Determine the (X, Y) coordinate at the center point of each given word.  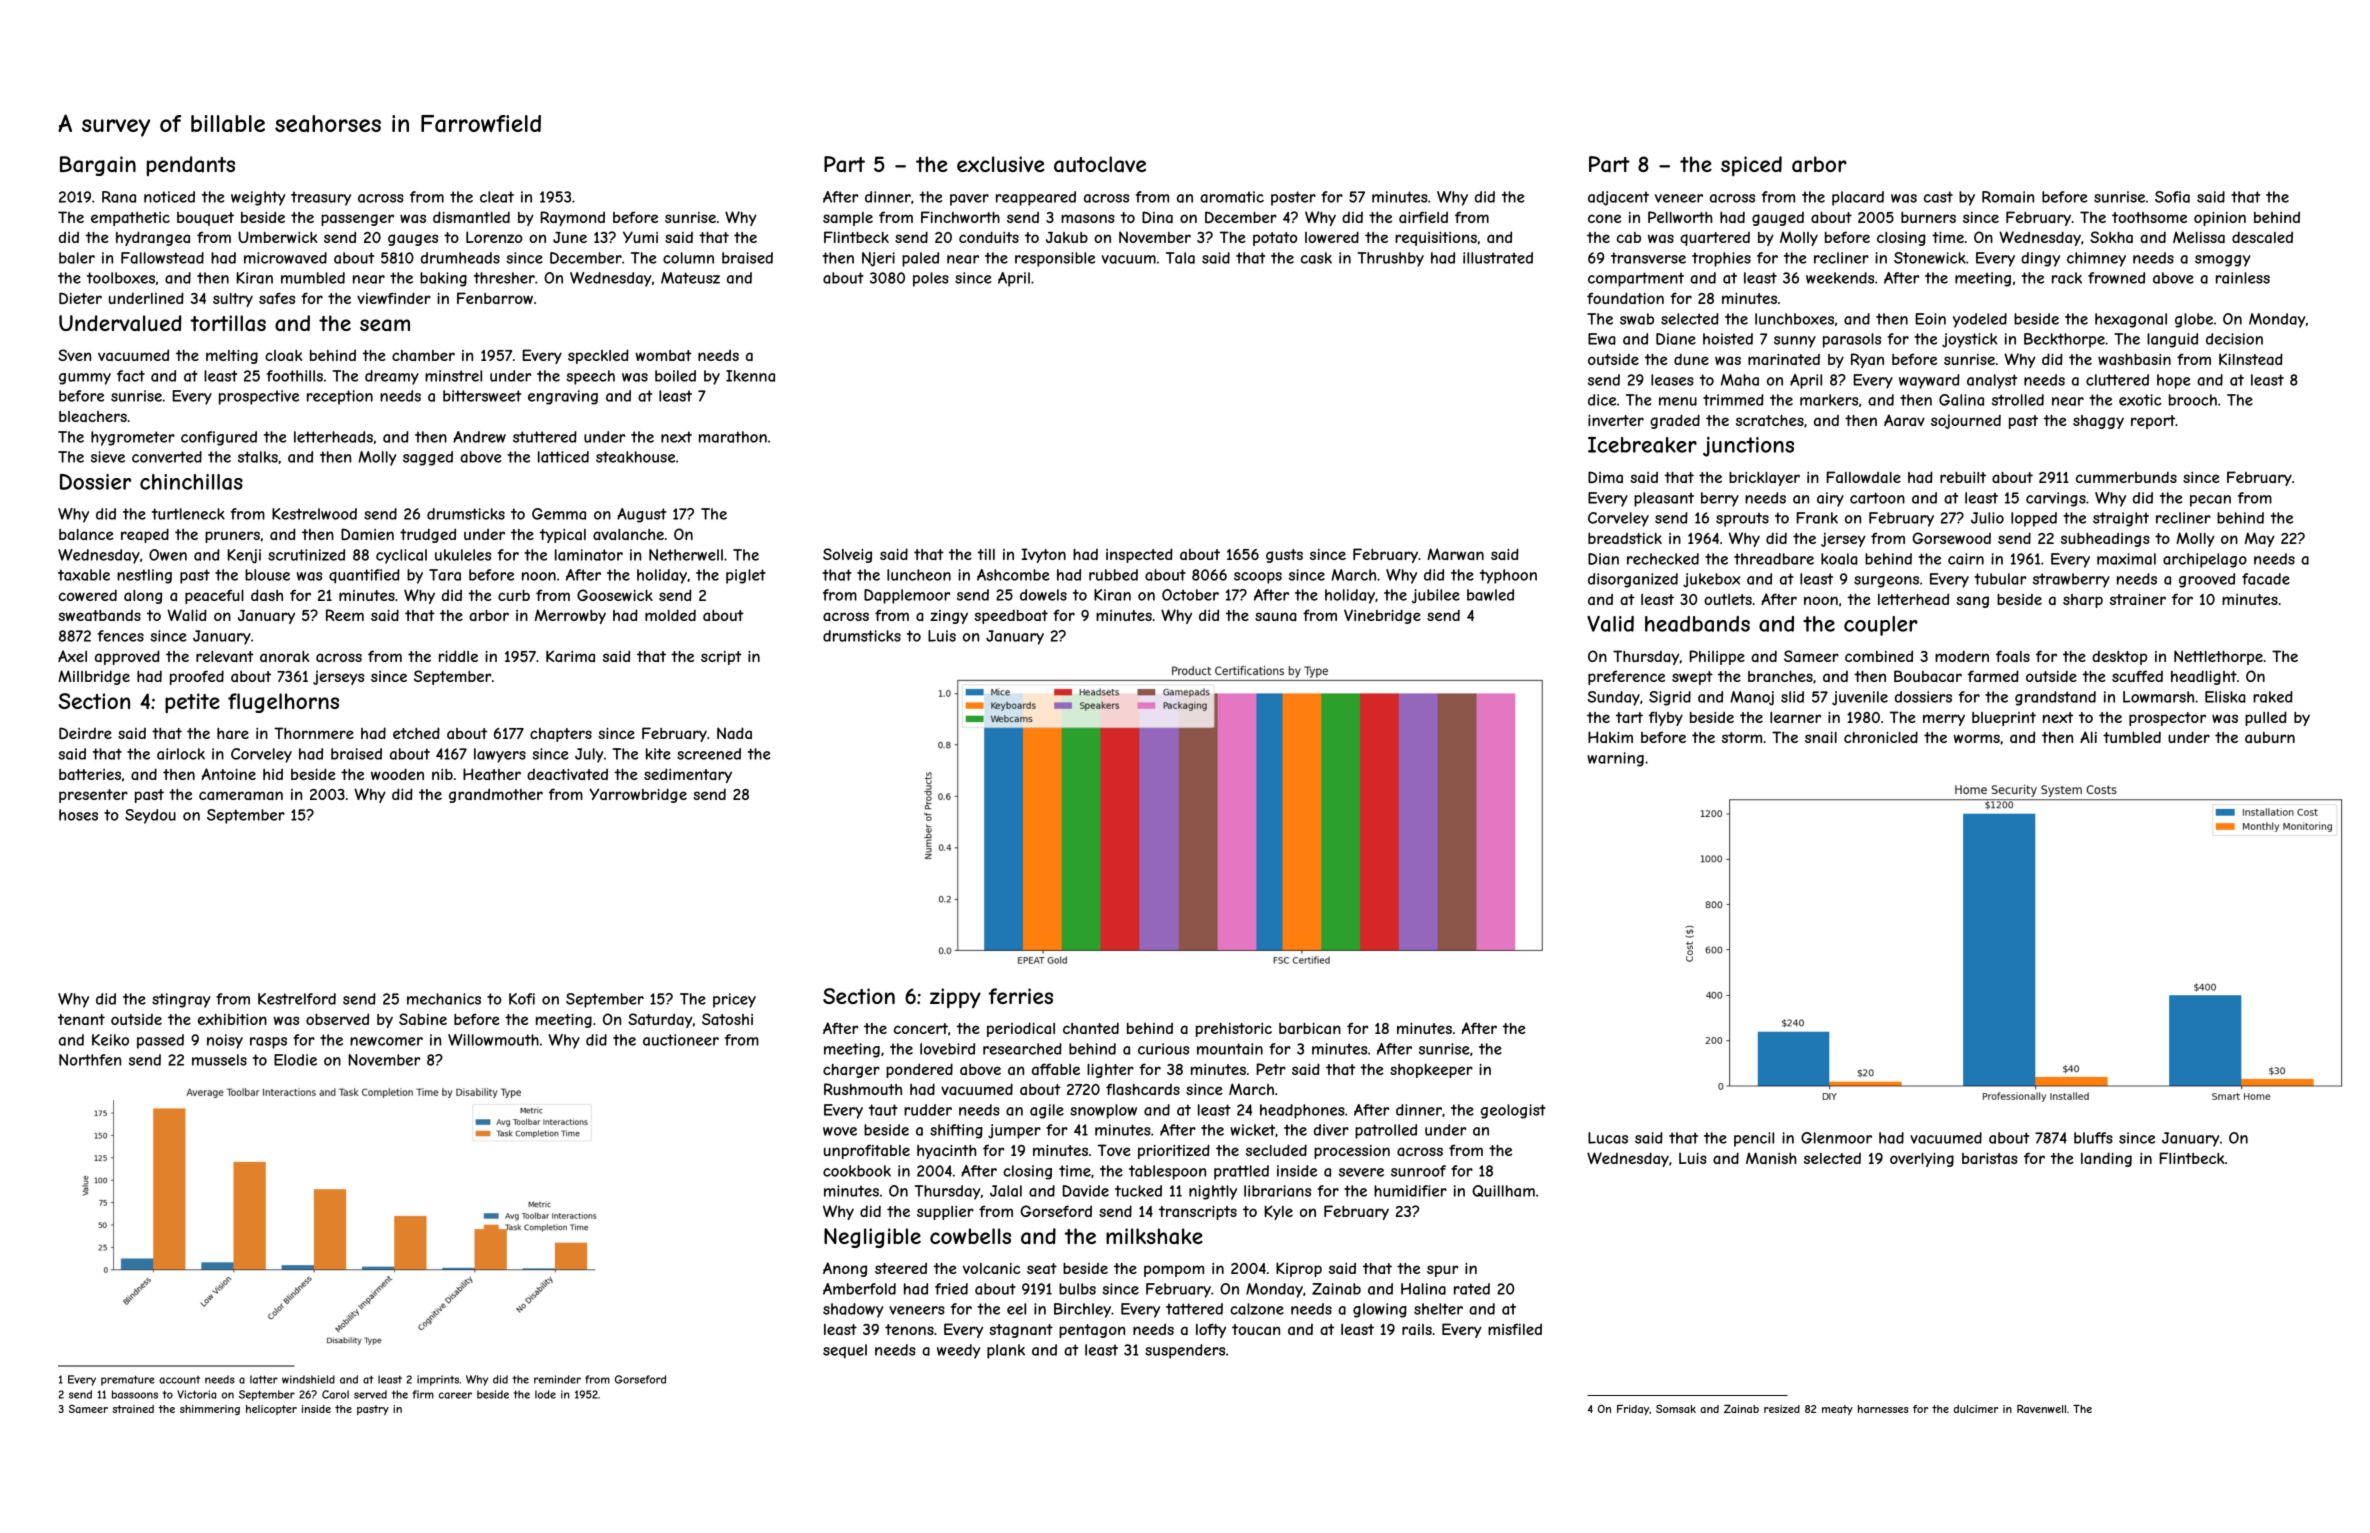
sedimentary (688, 775)
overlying (1922, 1160)
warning (1615, 759)
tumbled (2132, 737)
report (2153, 422)
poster (1293, 198)
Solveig (847, 555)
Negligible (872, 1238)
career (455, 1395)
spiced (1751, 166)
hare (233, 733)
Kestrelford (297, 999)
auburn (2270, 737)
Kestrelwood (314, 514)
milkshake (1154, 1236)
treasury (321, 198)
